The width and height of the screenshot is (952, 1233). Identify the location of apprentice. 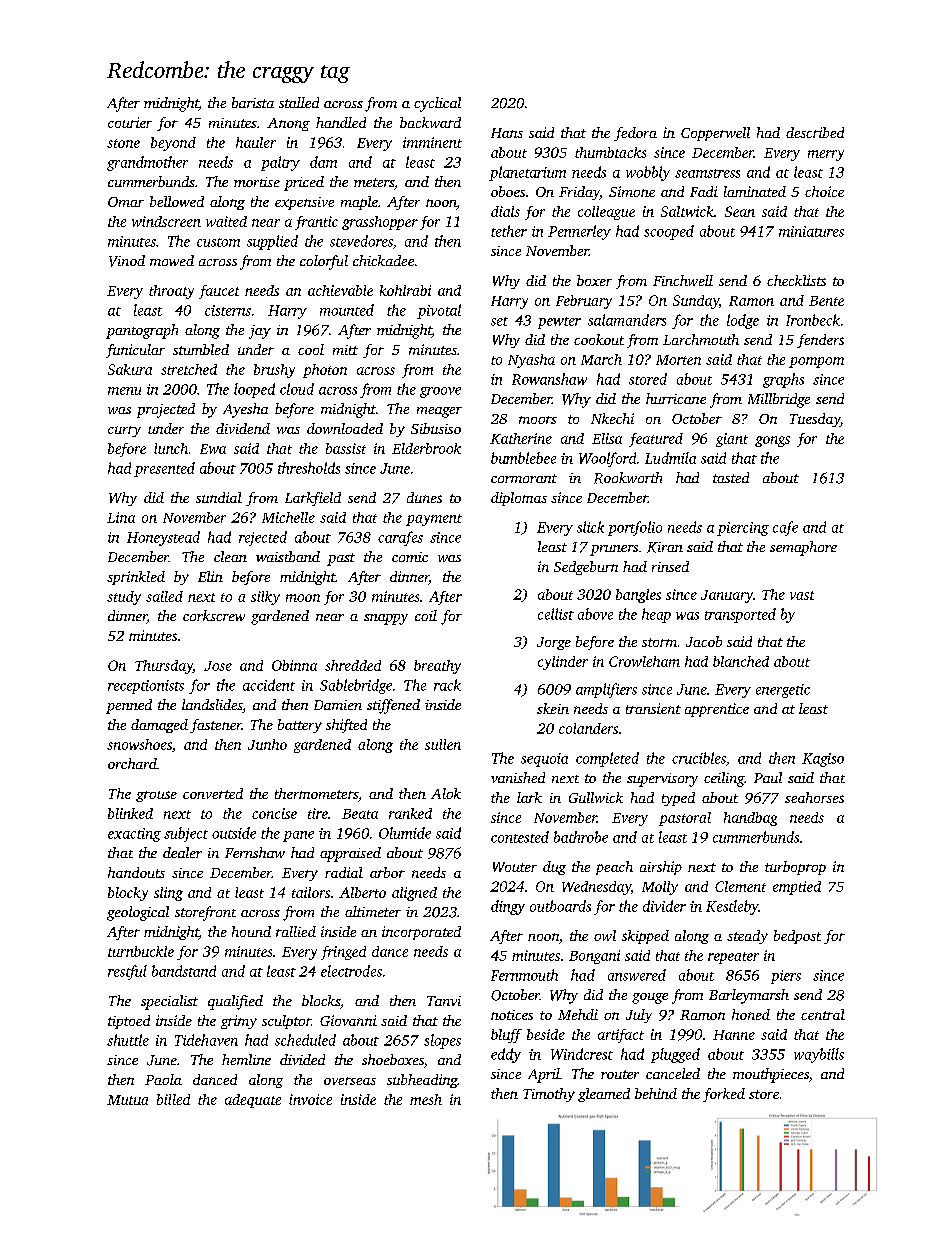
(717, 710).
